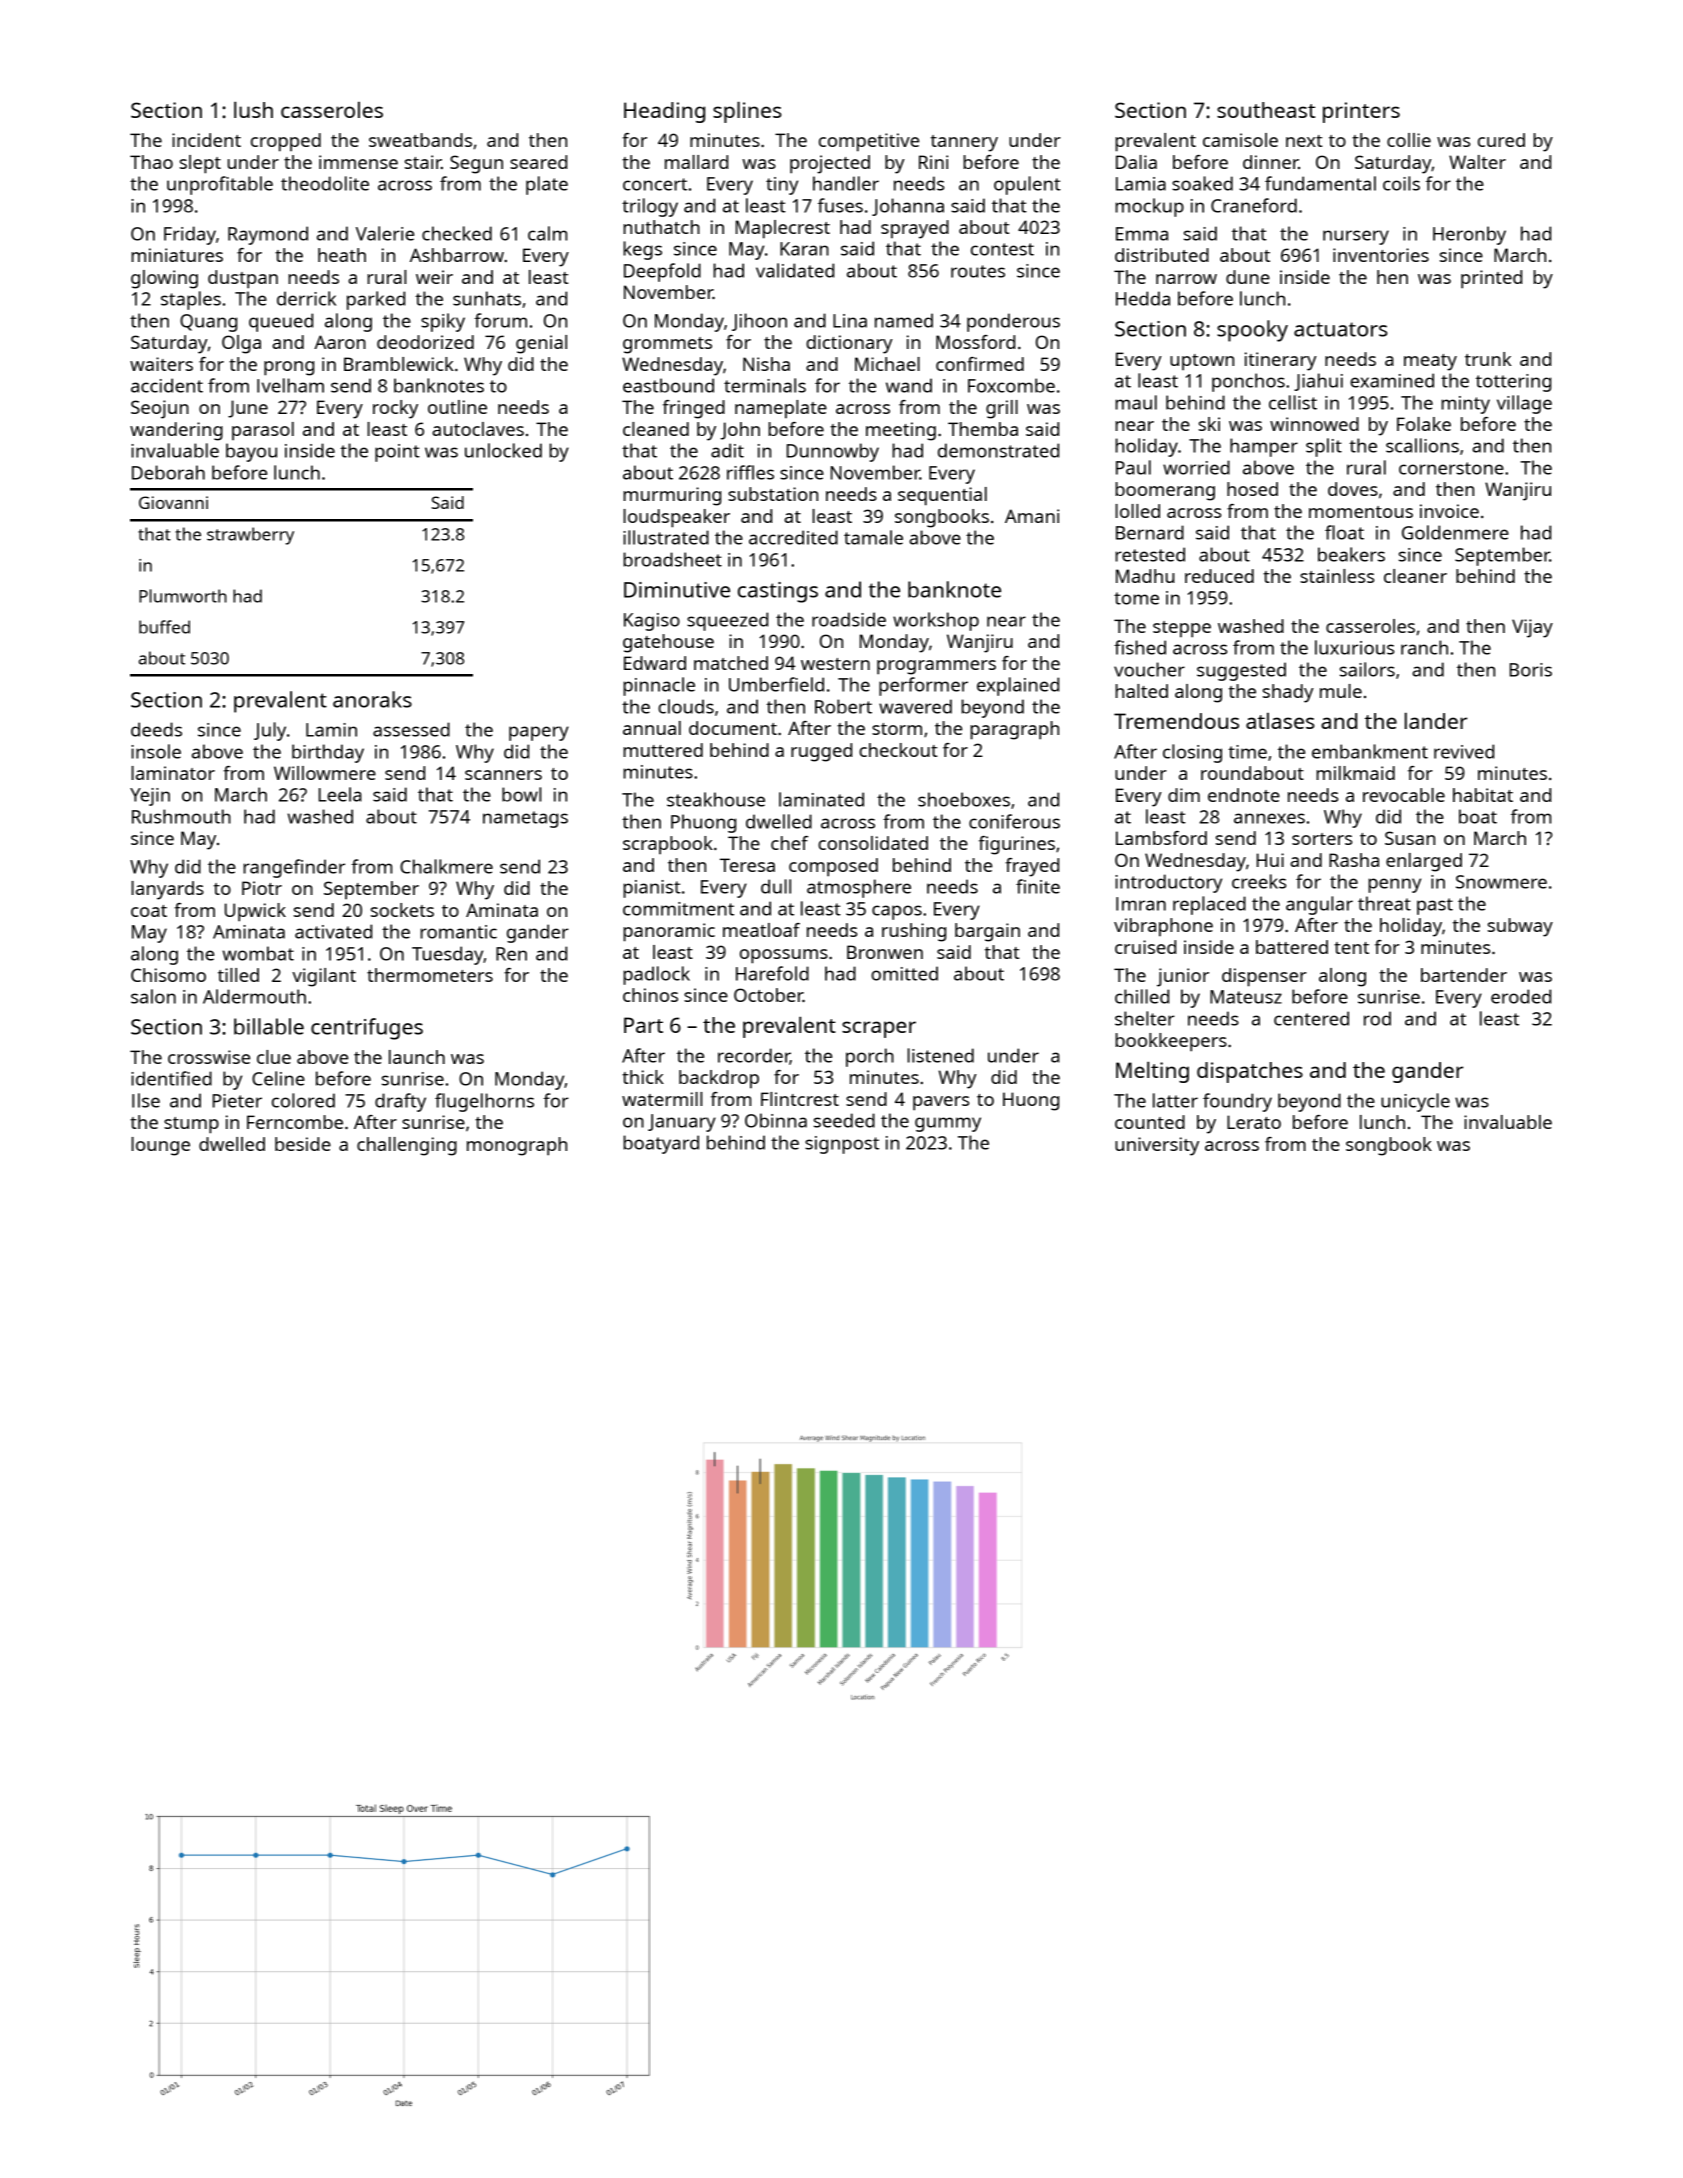 This screenshot has width=1683, height=2178. What do you see at coordinates (253, 110) in the screenshot?
I see `lush` at bounding box center [253, 110].
